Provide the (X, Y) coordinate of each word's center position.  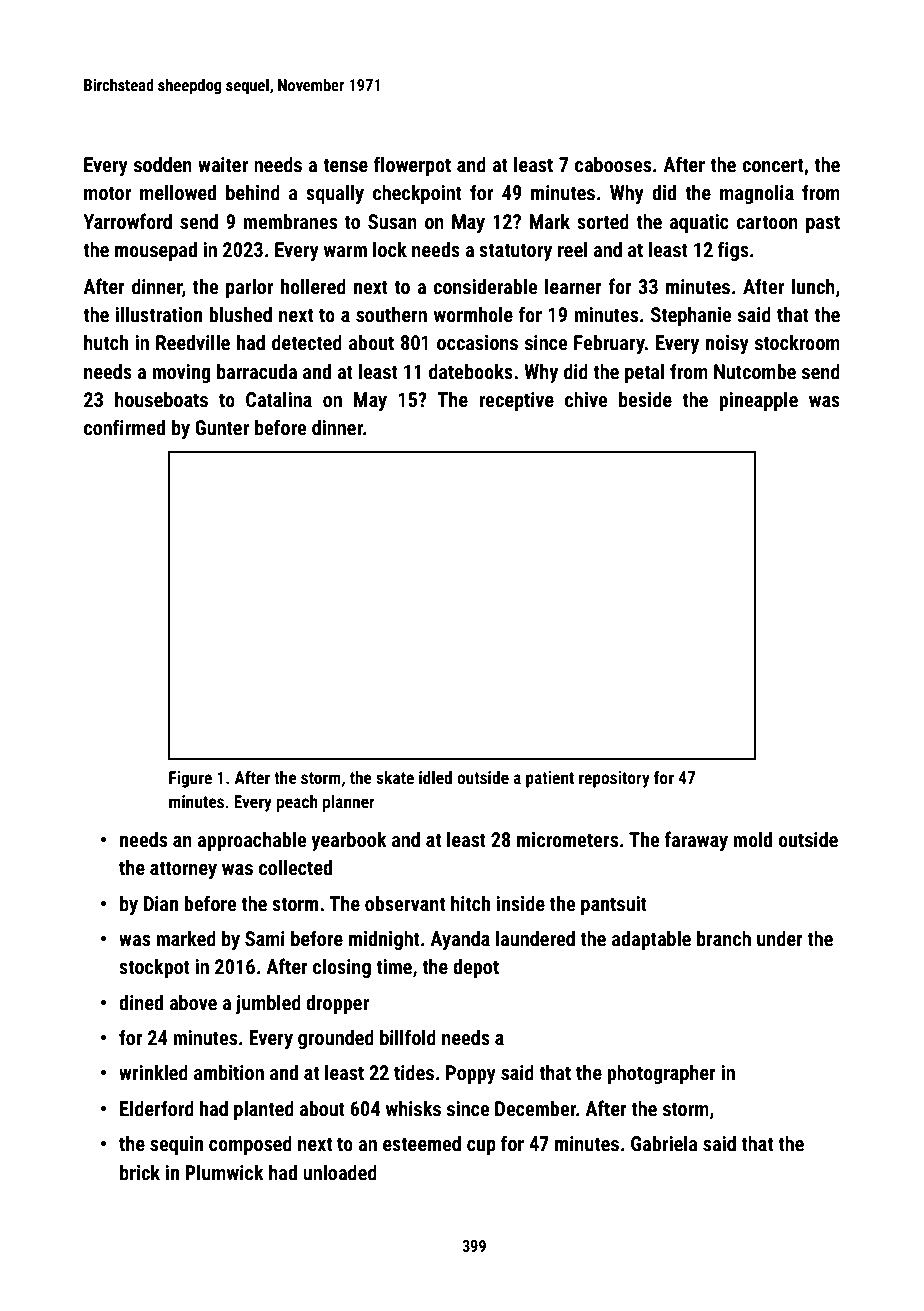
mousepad (156, 251)
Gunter (222, 427)
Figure (190, 779)
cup (481, 1147)
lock (390, 249)
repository (614, 779)
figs (733, 251)
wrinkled (153, 1072)
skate (395, 777)
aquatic (699, 223)
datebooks (471, 371)
